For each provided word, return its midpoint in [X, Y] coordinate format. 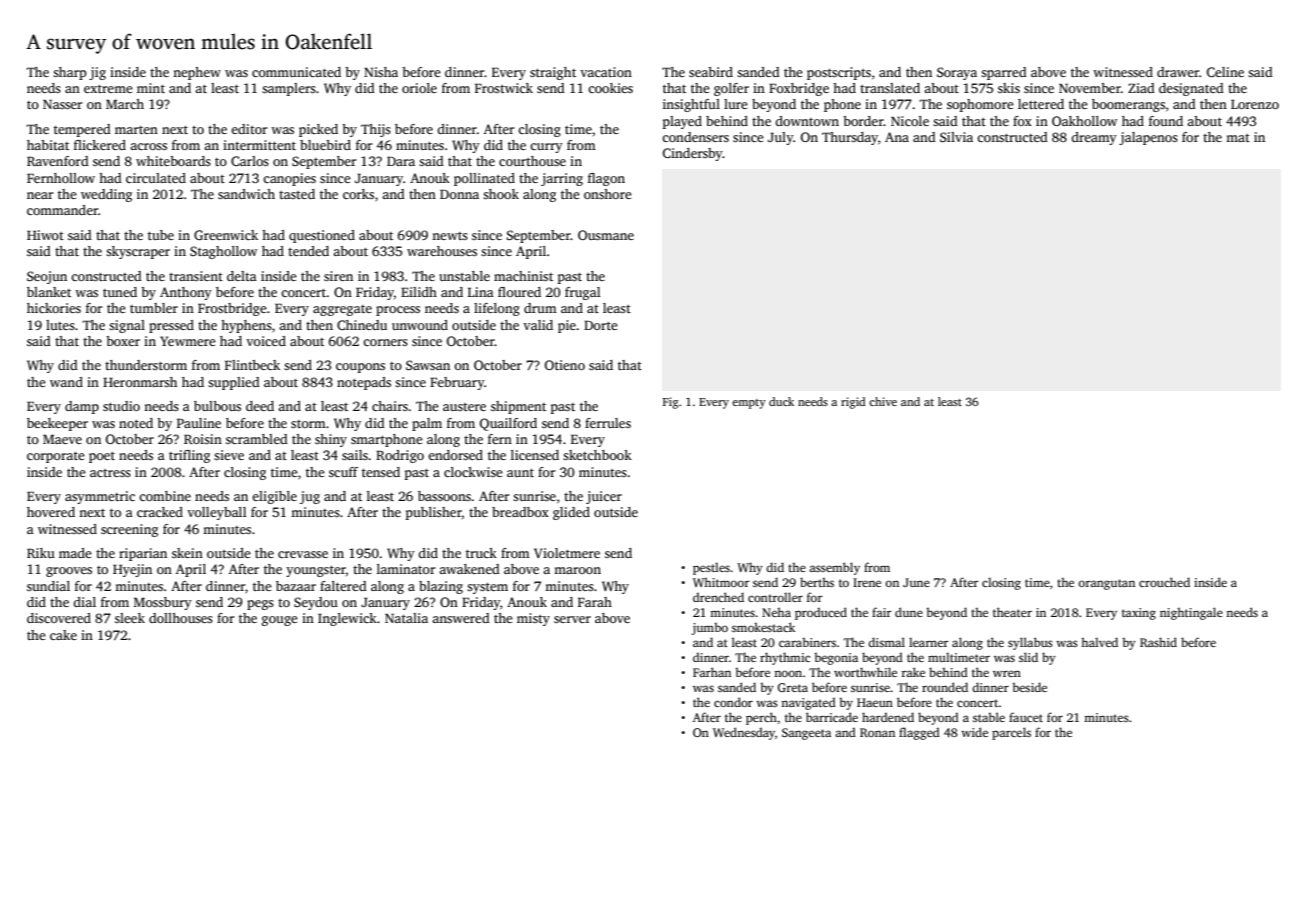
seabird [711, 72]
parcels [1011, 733]
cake [63, 635]
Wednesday [744, 733]
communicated [296, 72]
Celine [1225, 72]
